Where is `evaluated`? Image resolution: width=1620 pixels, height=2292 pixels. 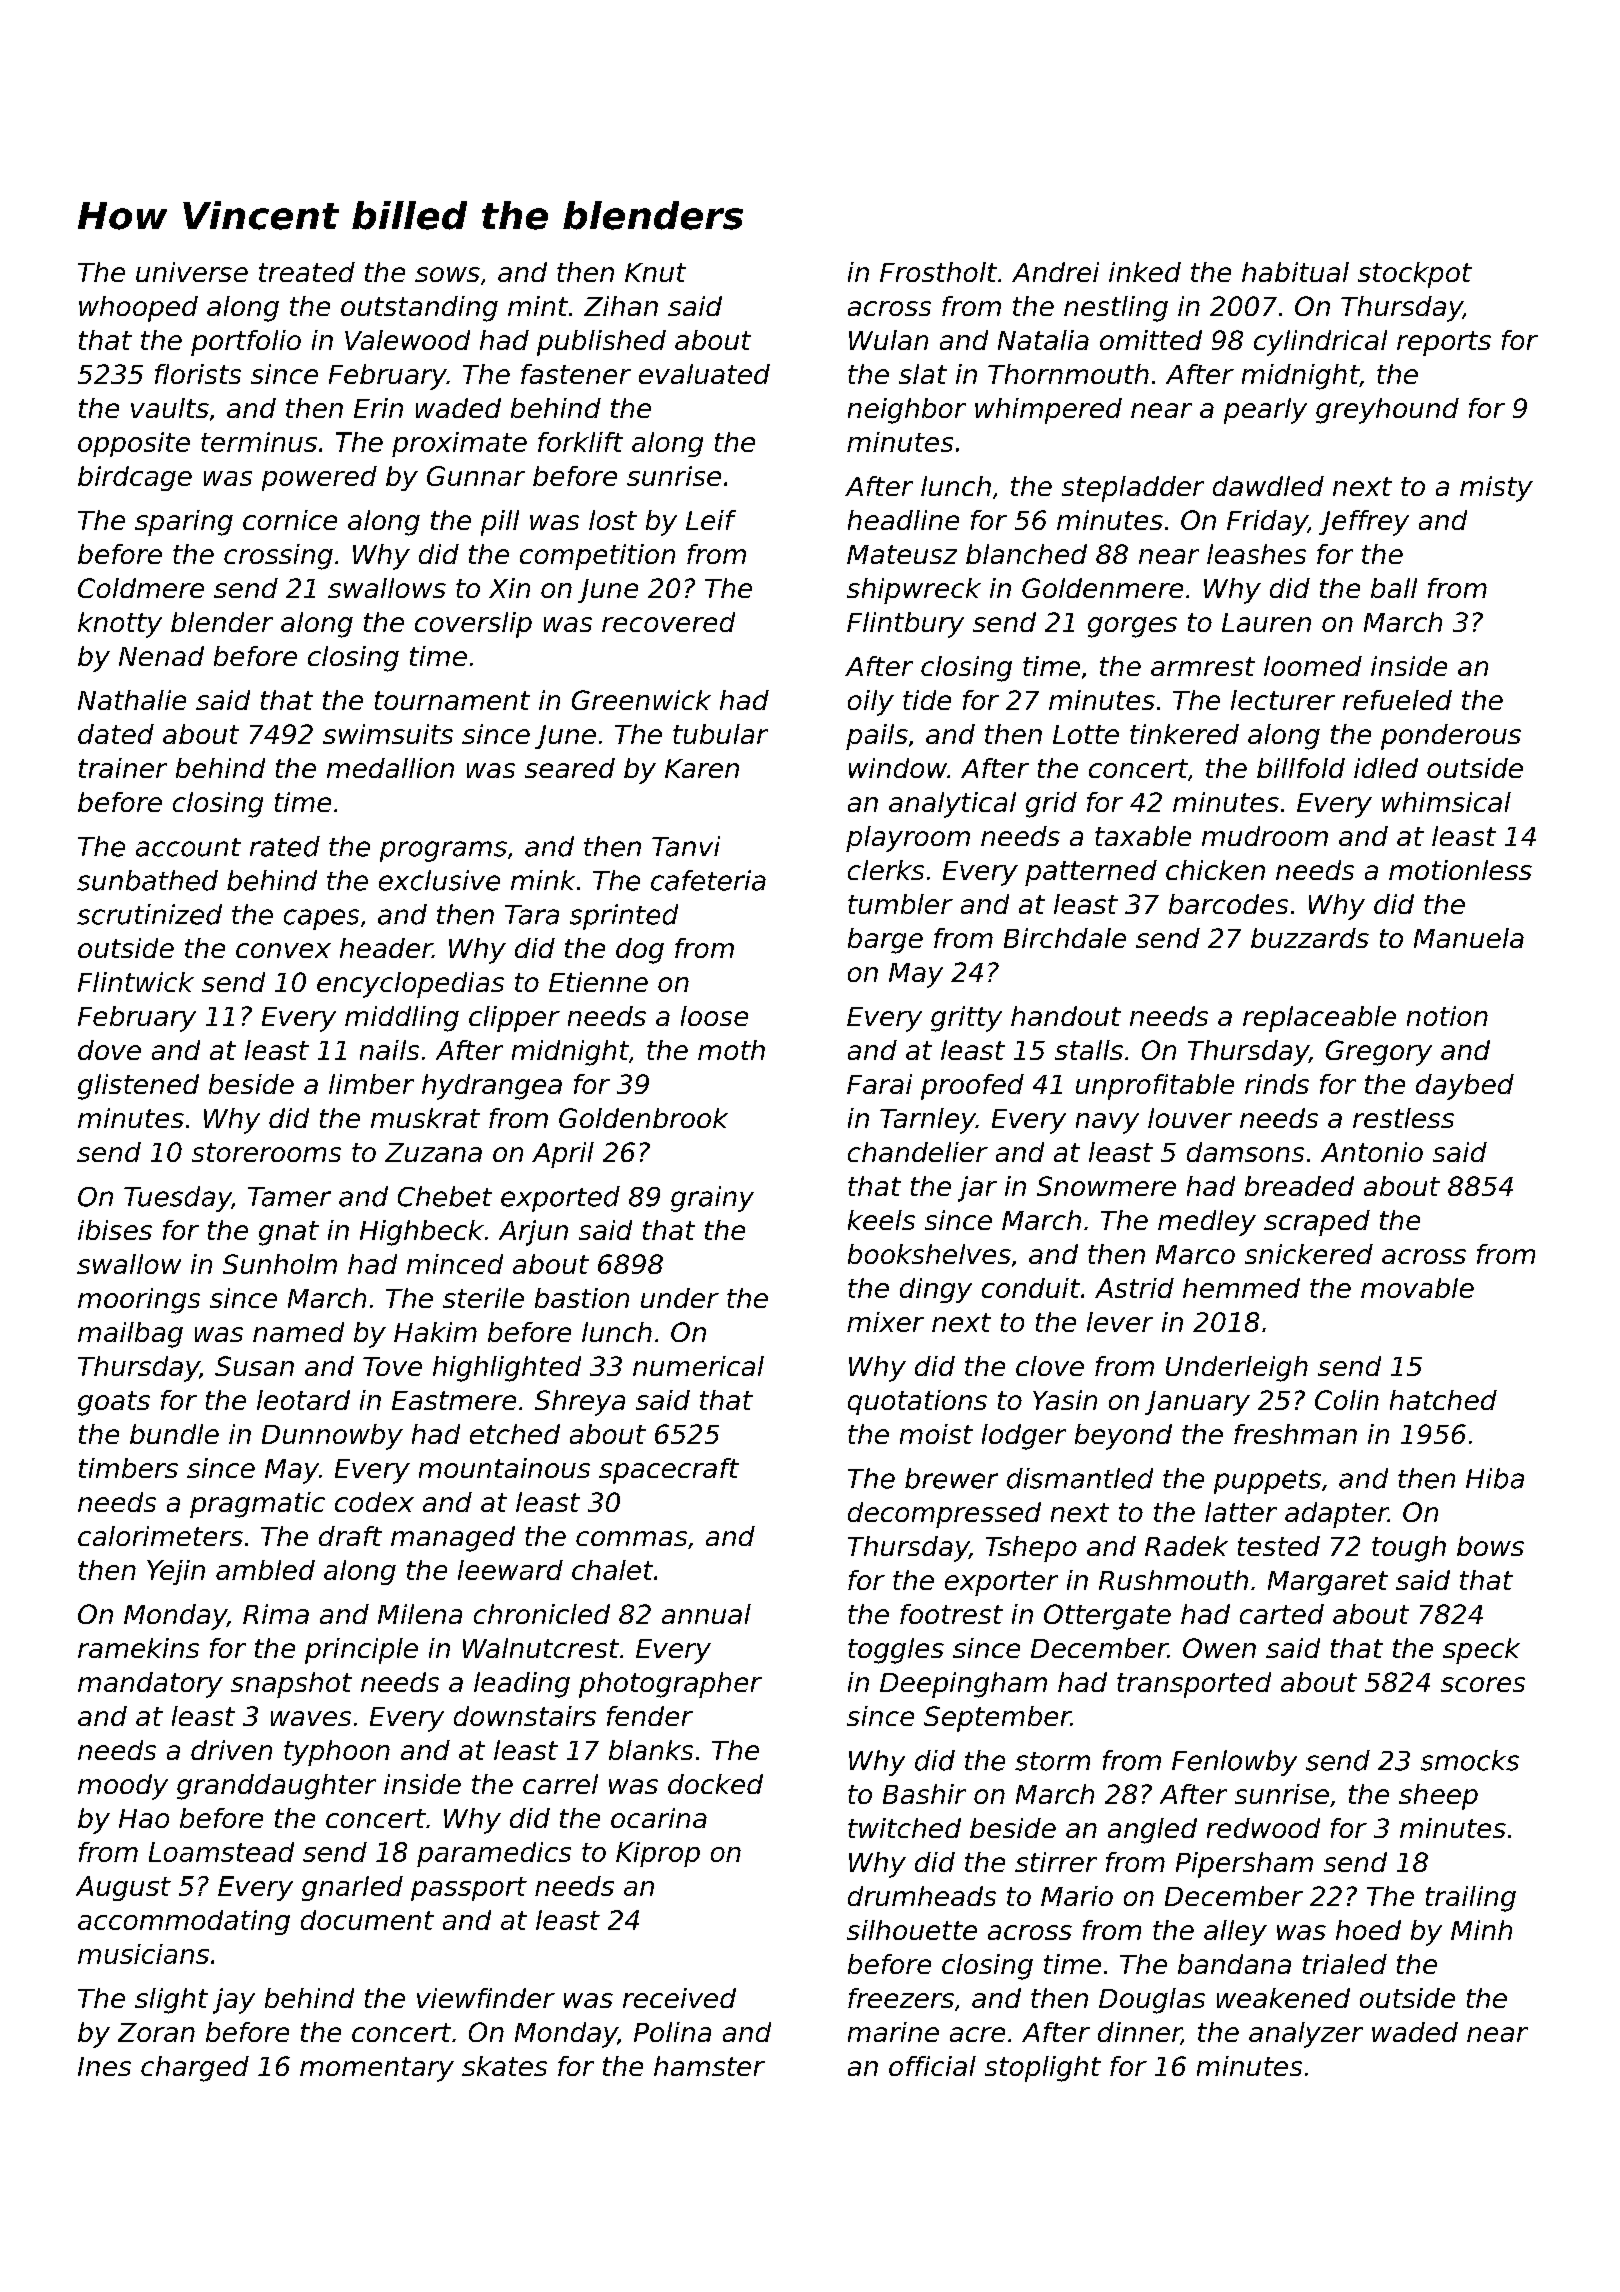
evaluated is located at coordinates (704, 374).
